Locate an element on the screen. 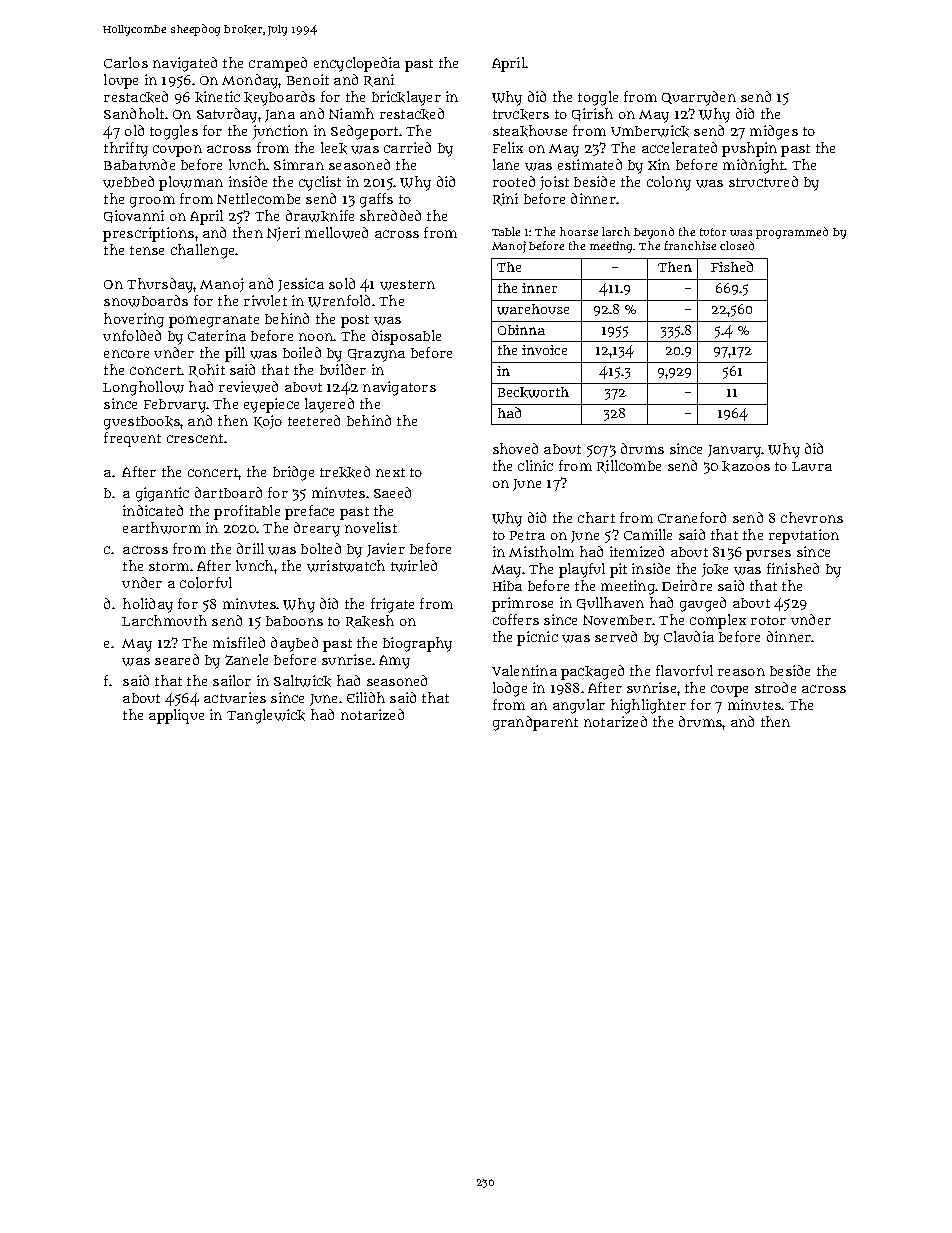  encore is located at coordinates (126, 354).
